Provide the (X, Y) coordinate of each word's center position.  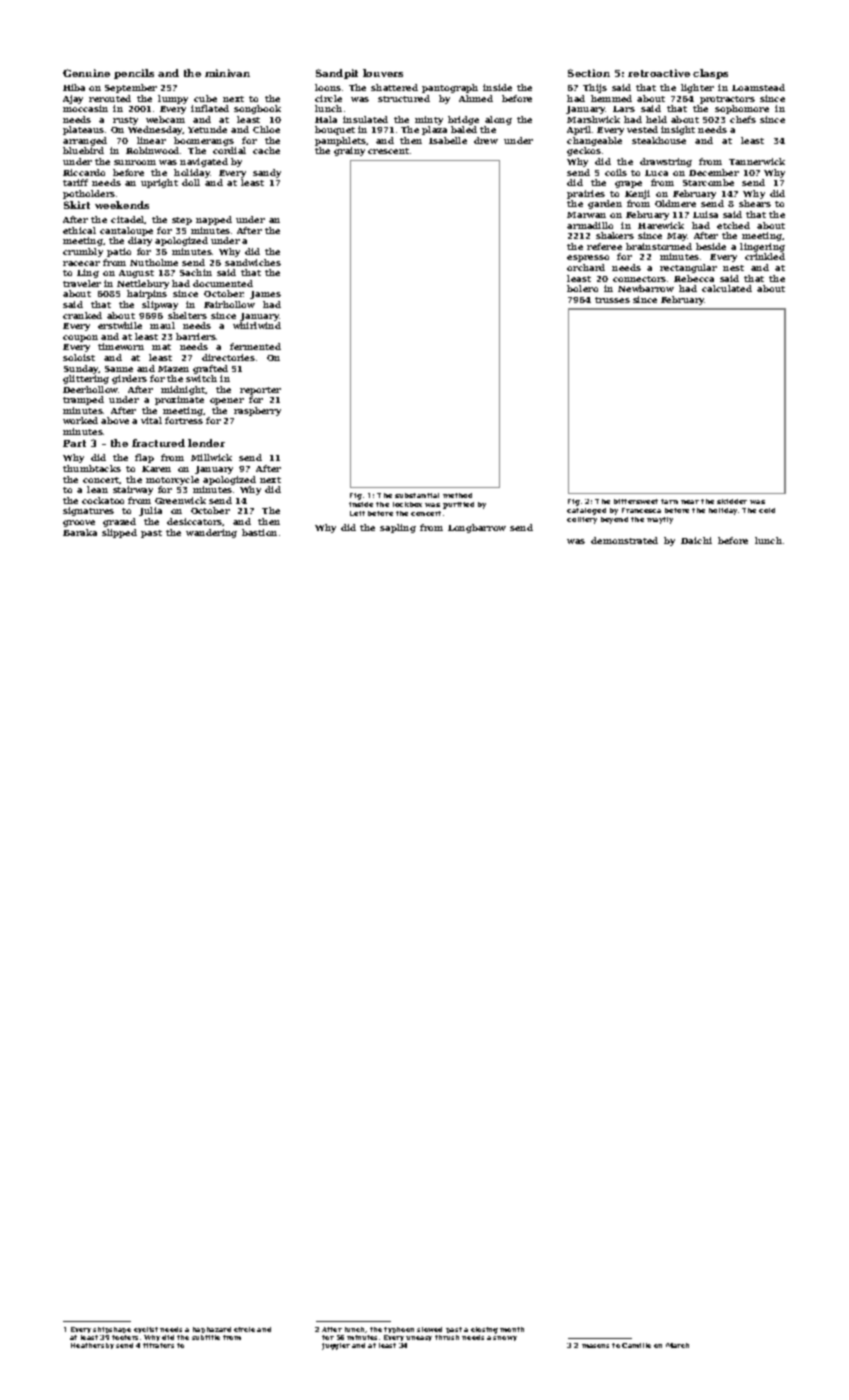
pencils (134, 74)
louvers (383, 73)
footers (125, 1337)
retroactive (659, 73)
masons (595, 1346)
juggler (336, 1346)
